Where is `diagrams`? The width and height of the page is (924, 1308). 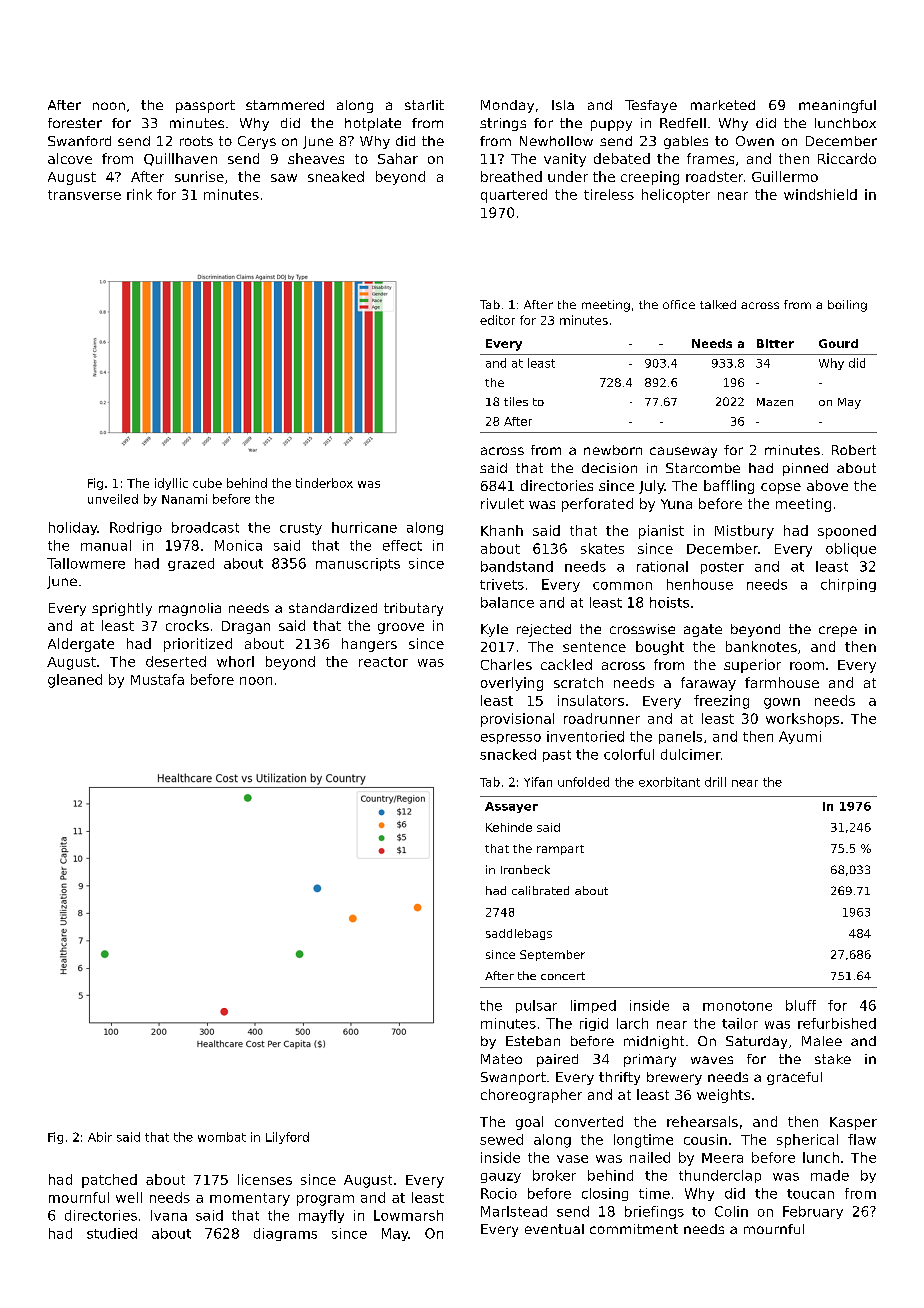 diagrams is located at coordinates (285, 1234).
